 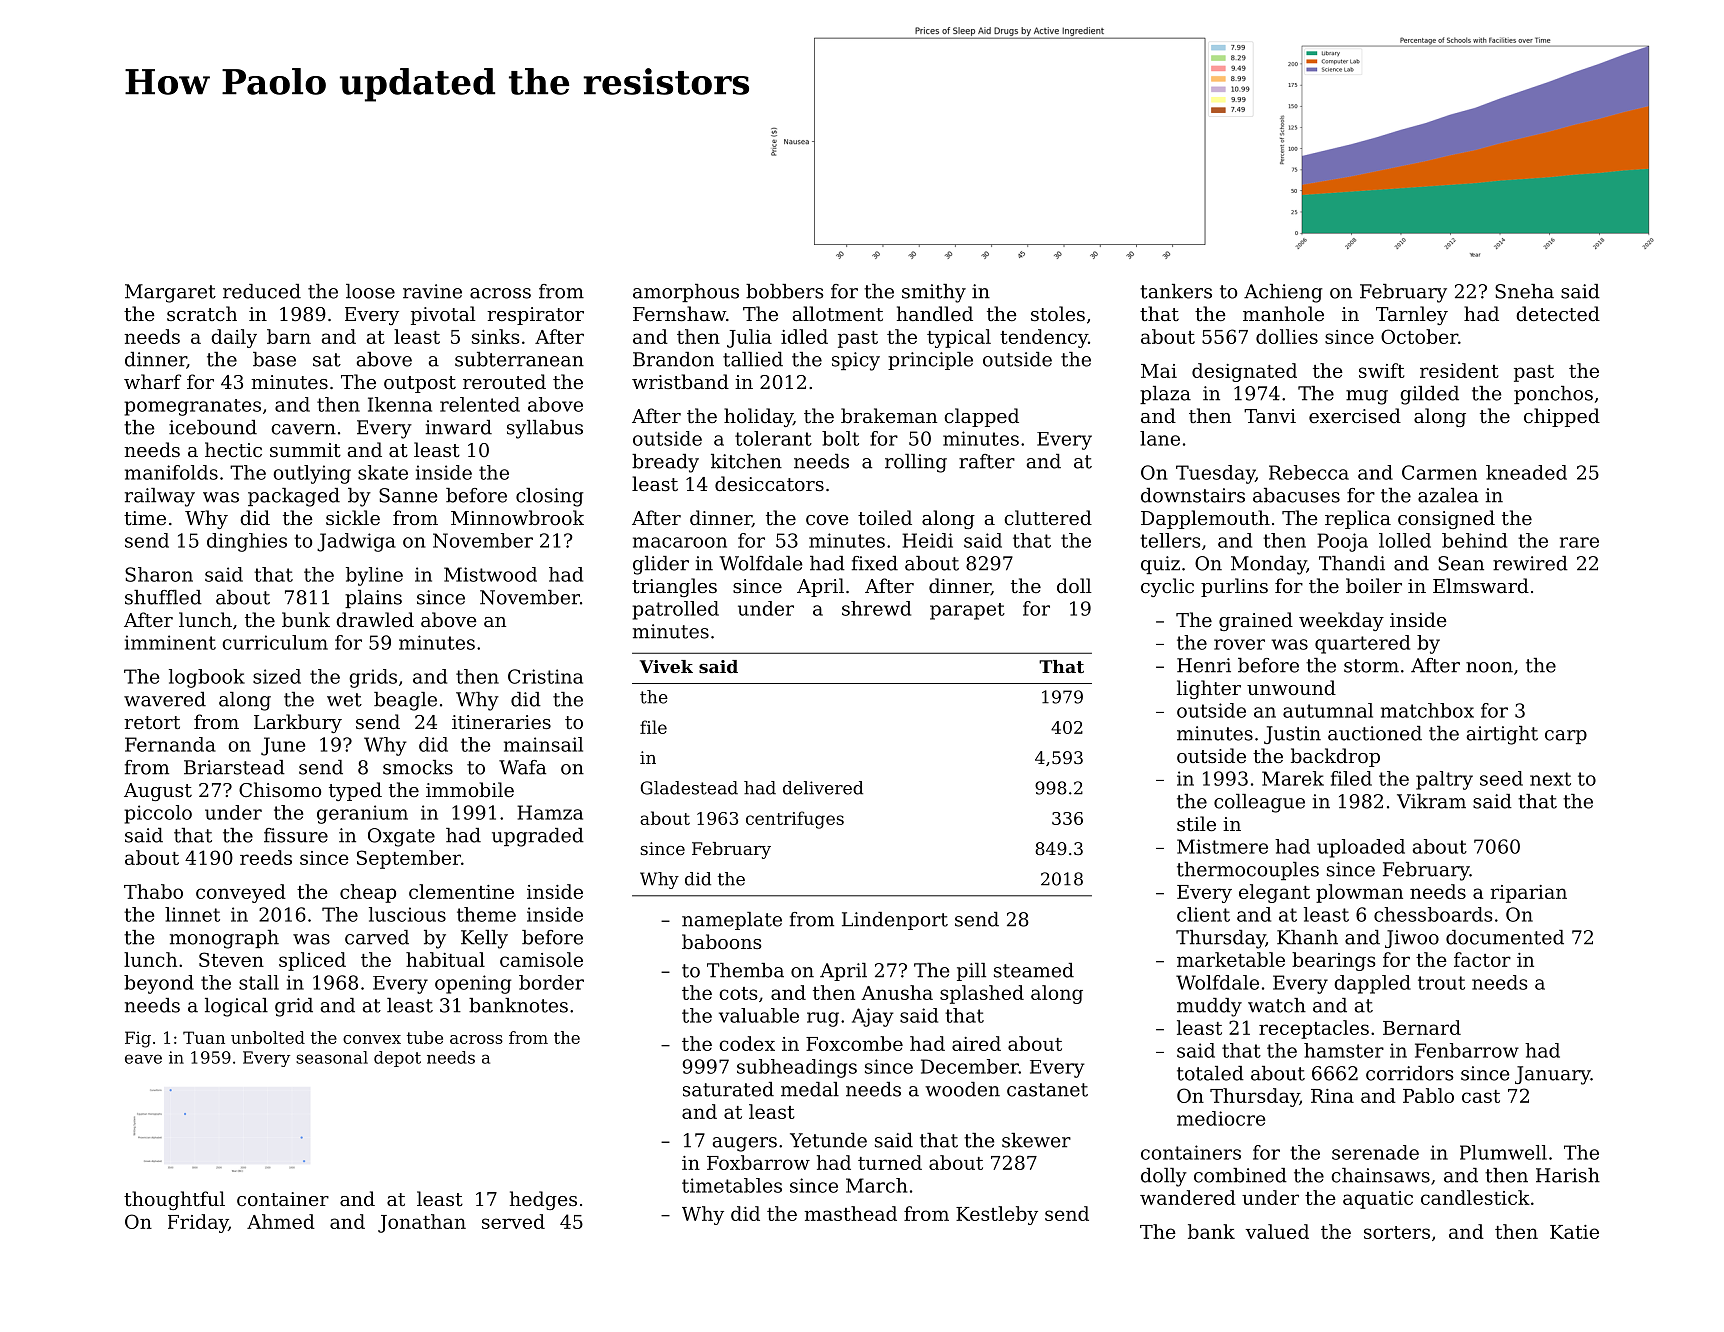 I want to click on curriculum, so click(x=275, y=642).
